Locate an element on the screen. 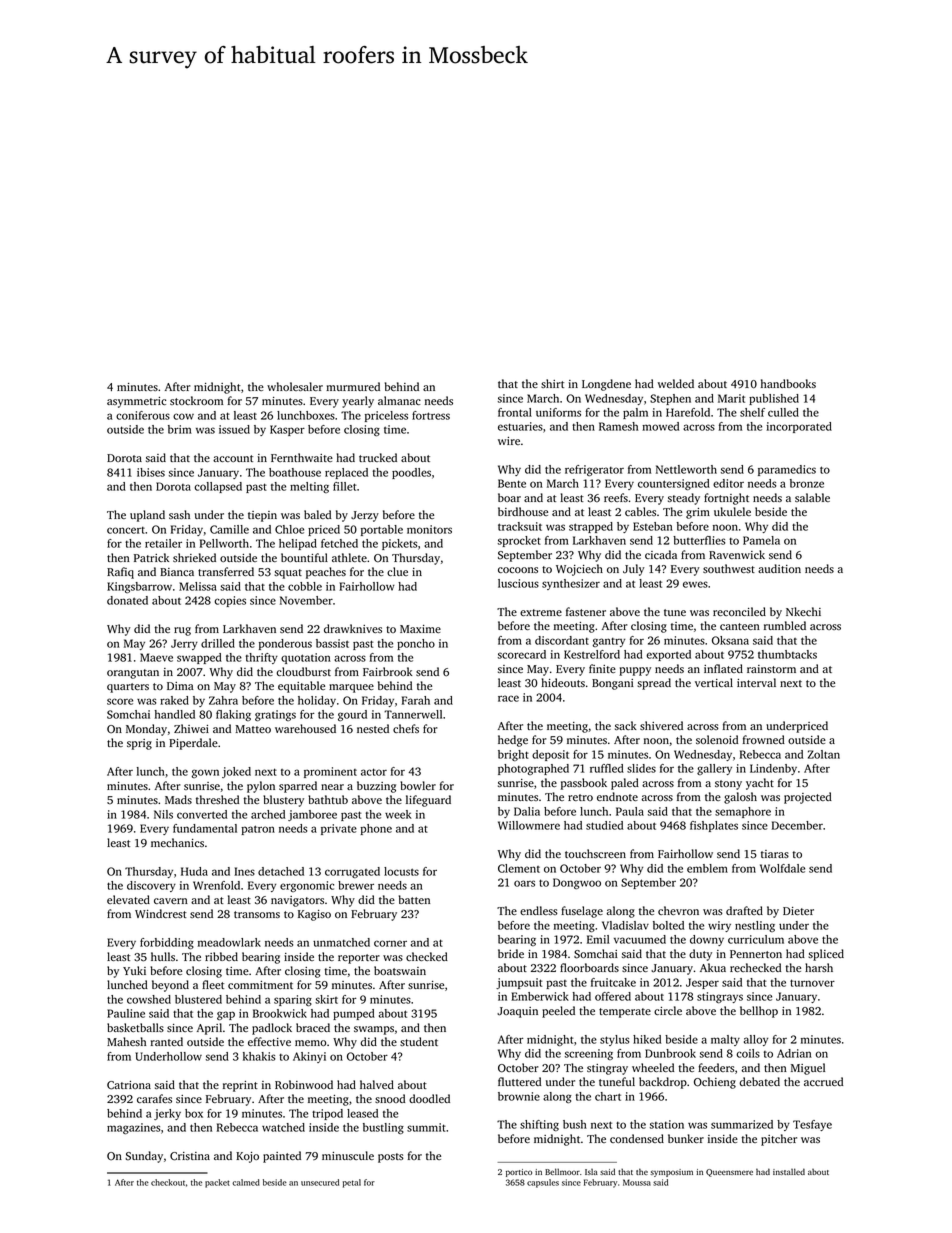  Melissa is located at coordinates (198, 586).
